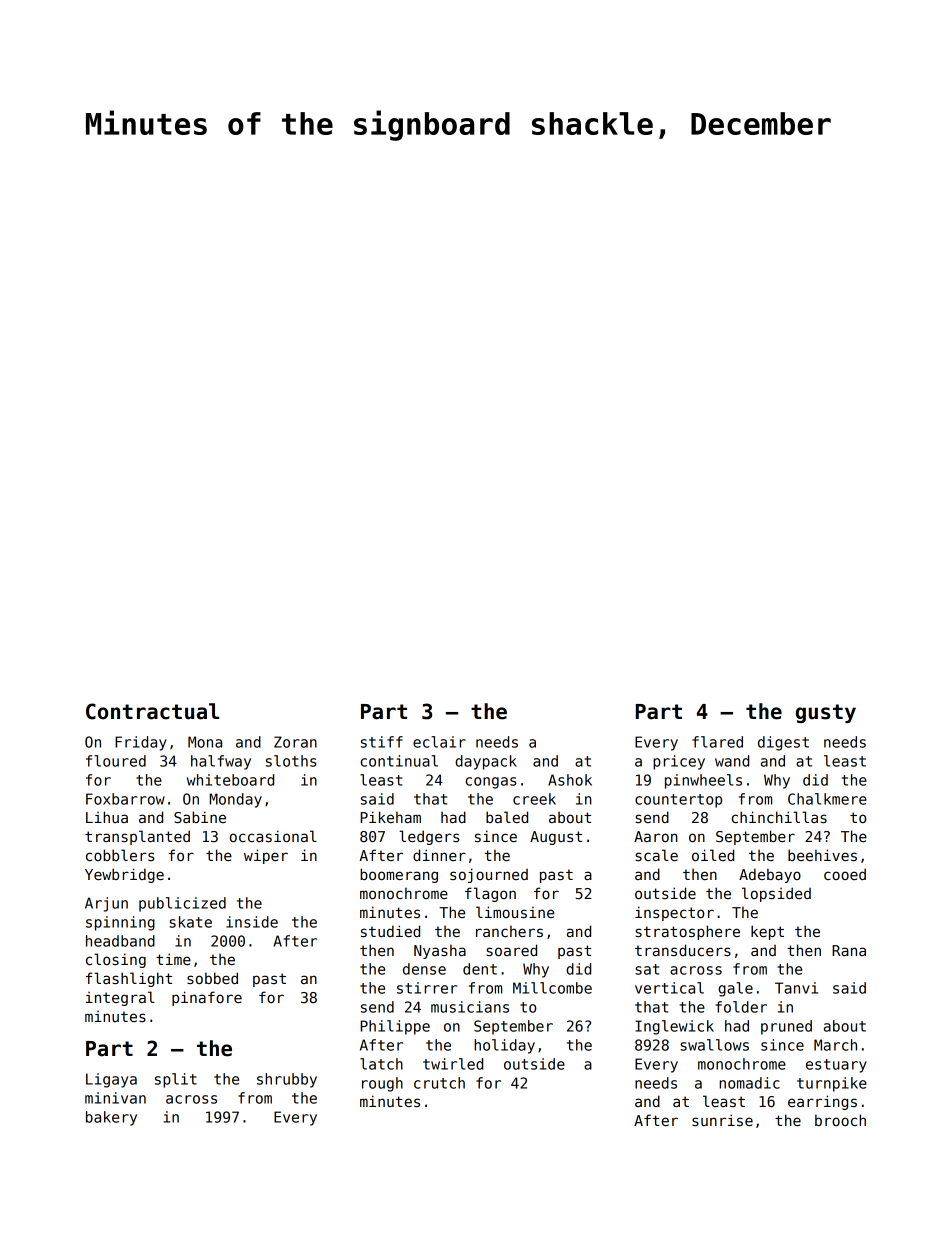 Image resolution: width=952 pixels, height=1233 pixels. What do you see at coordinates (735, 989) in the screenshot?
I see `gale` at bounding box center [735, 989].
